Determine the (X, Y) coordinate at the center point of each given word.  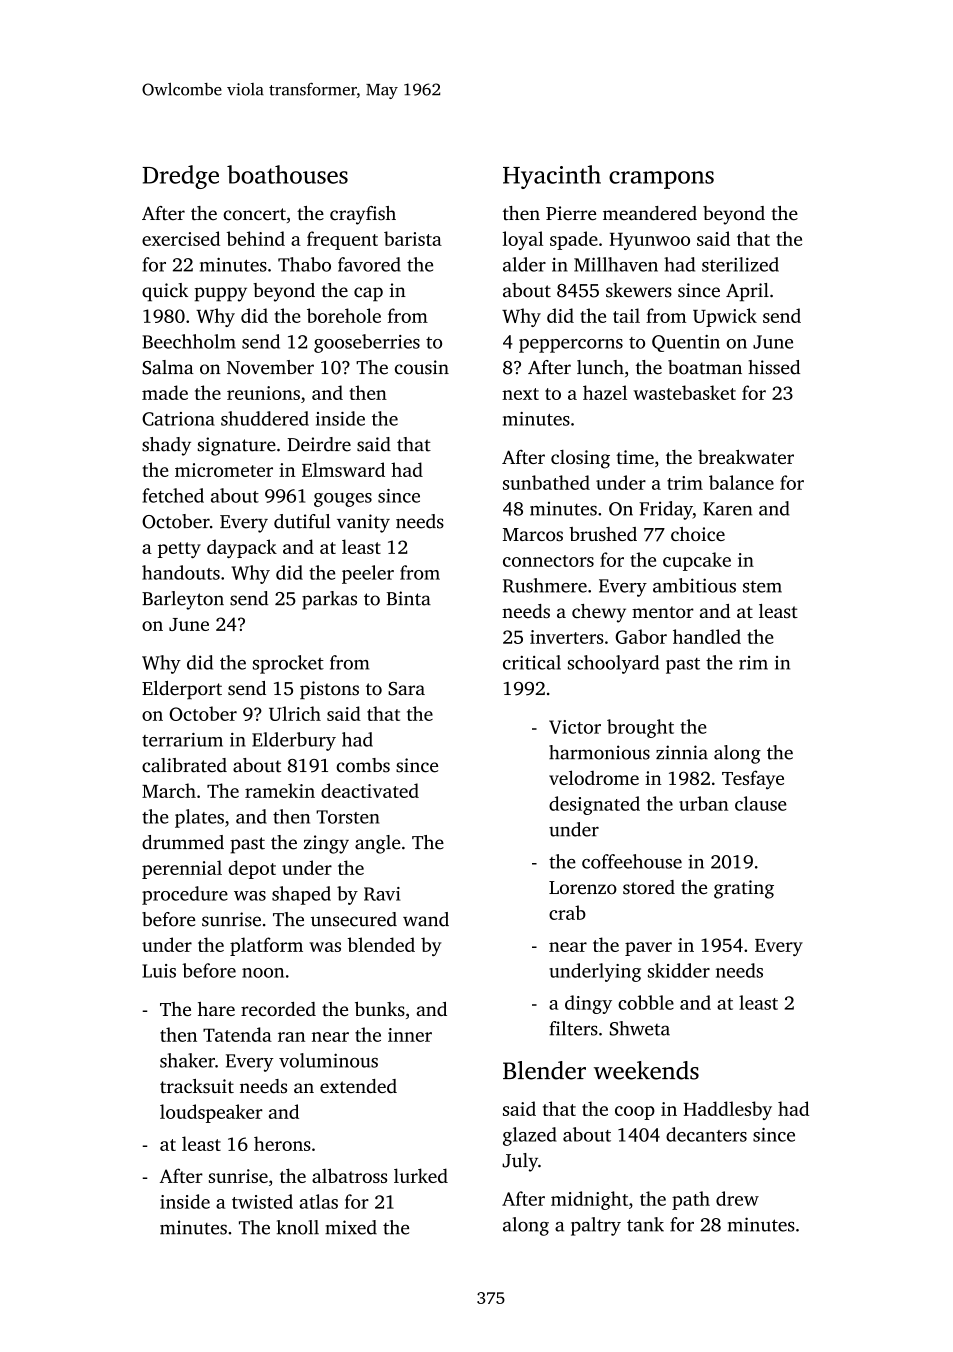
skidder (679, 970)
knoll (298, 1227)
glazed (530, 1136)
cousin (422, 367)
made (165, 392)
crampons (661, 180)
